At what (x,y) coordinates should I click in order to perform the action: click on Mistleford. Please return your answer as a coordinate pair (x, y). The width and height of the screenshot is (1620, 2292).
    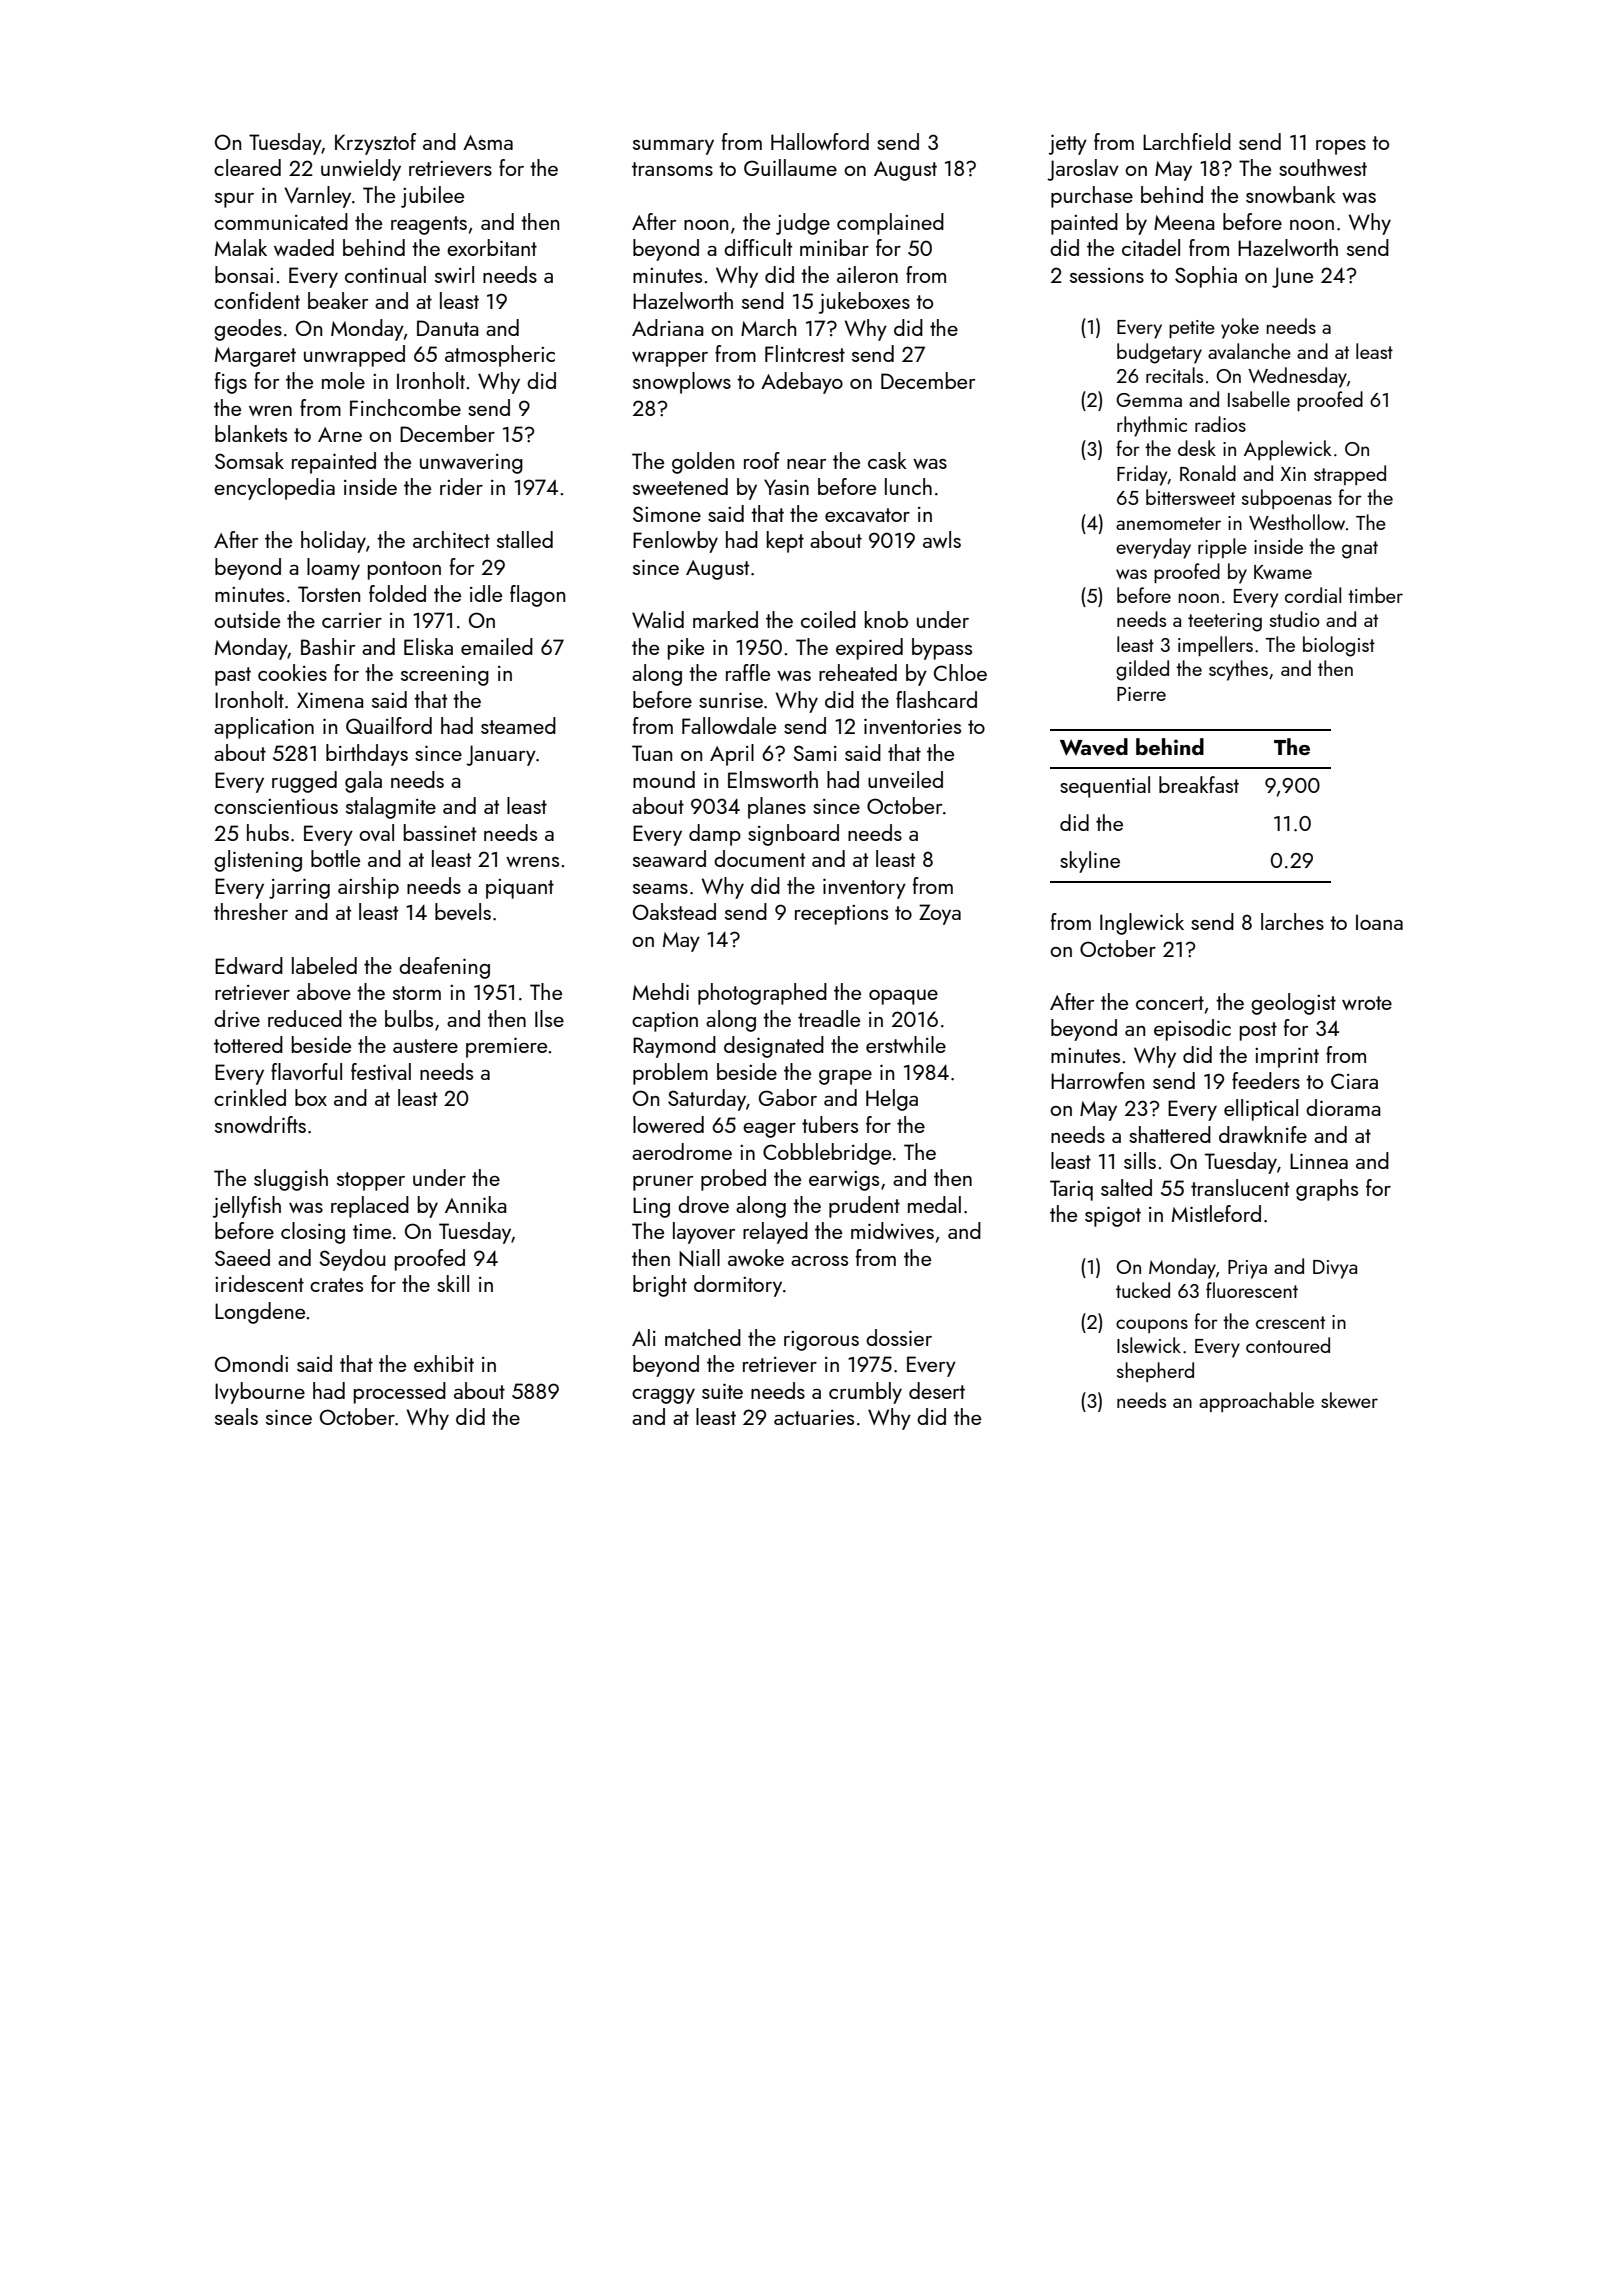
    Looking at the image, I should click on (1216, 1213).
